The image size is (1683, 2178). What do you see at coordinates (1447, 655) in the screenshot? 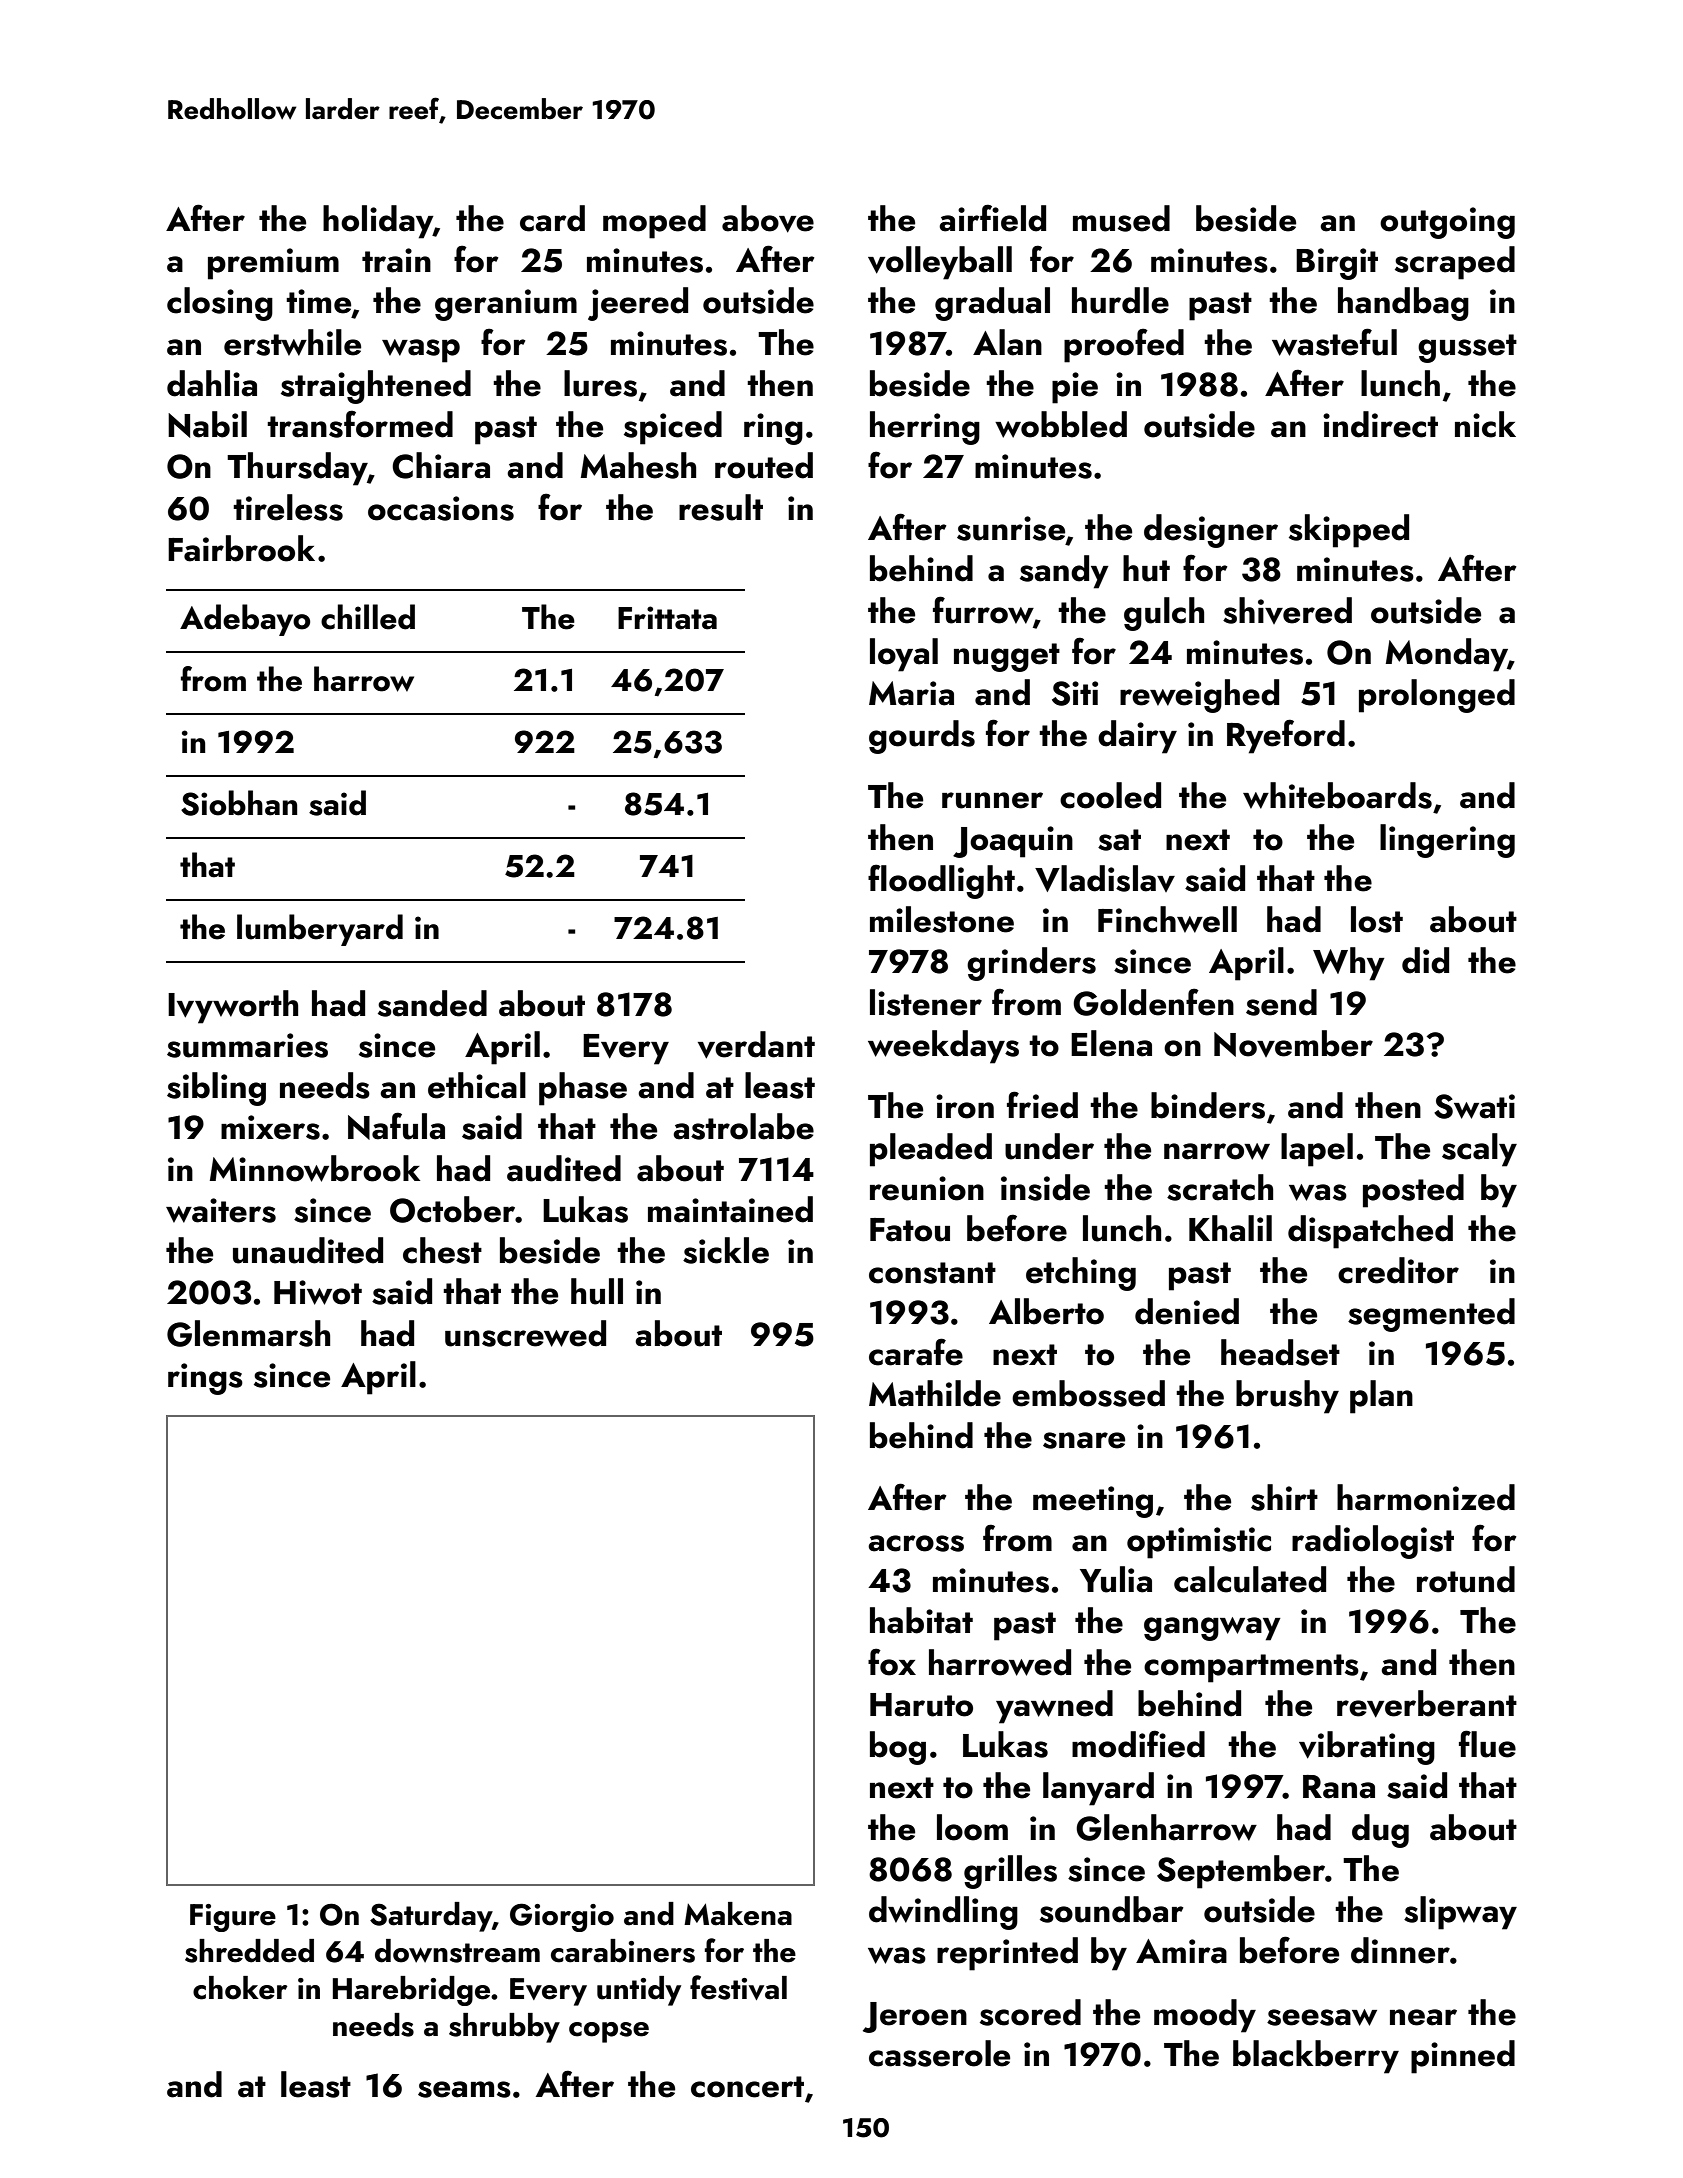
I see `Monday` at bounding box center [1447, 655].
